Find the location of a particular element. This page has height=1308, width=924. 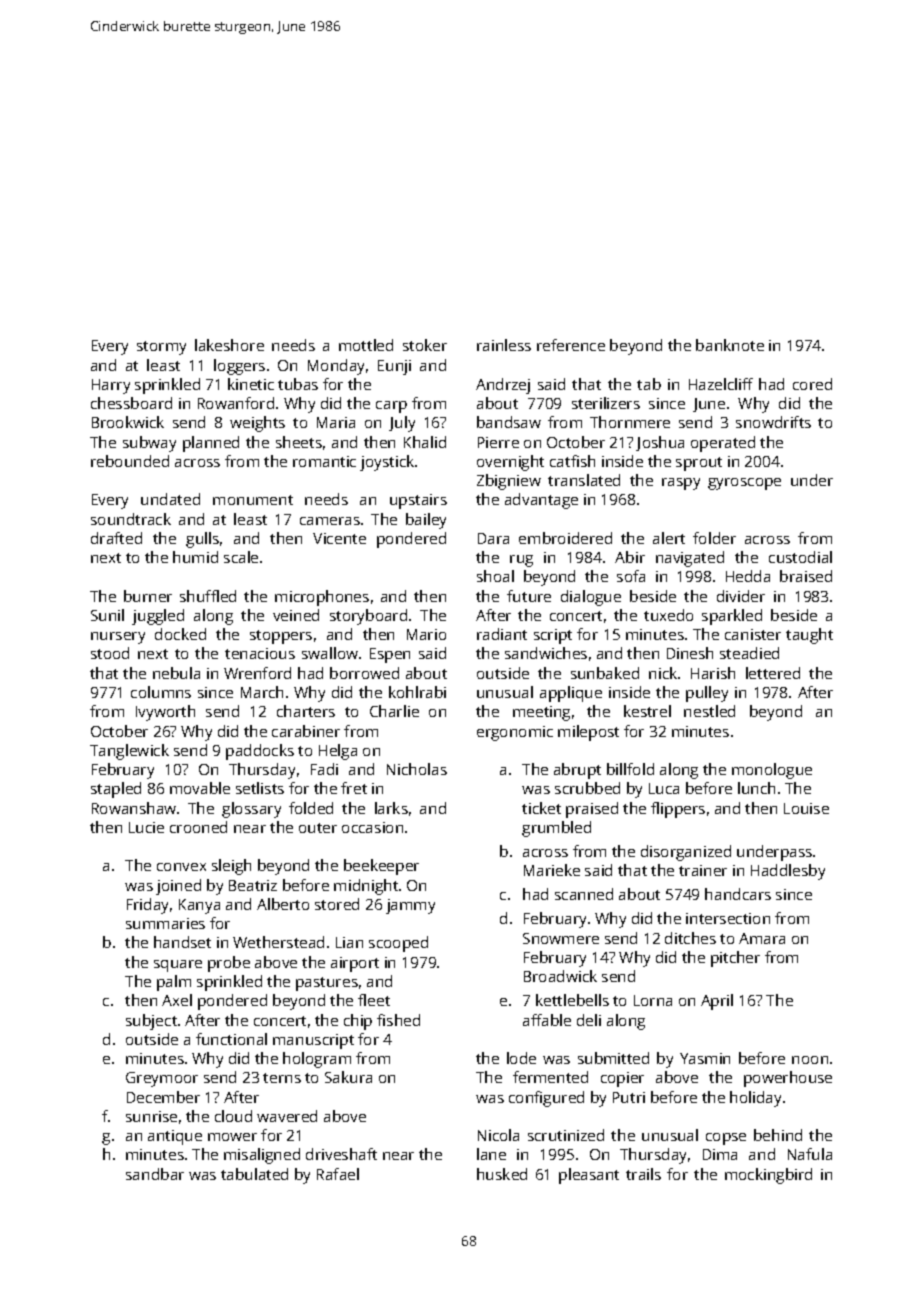

sandbar is located at coordinates (155, 1174).
